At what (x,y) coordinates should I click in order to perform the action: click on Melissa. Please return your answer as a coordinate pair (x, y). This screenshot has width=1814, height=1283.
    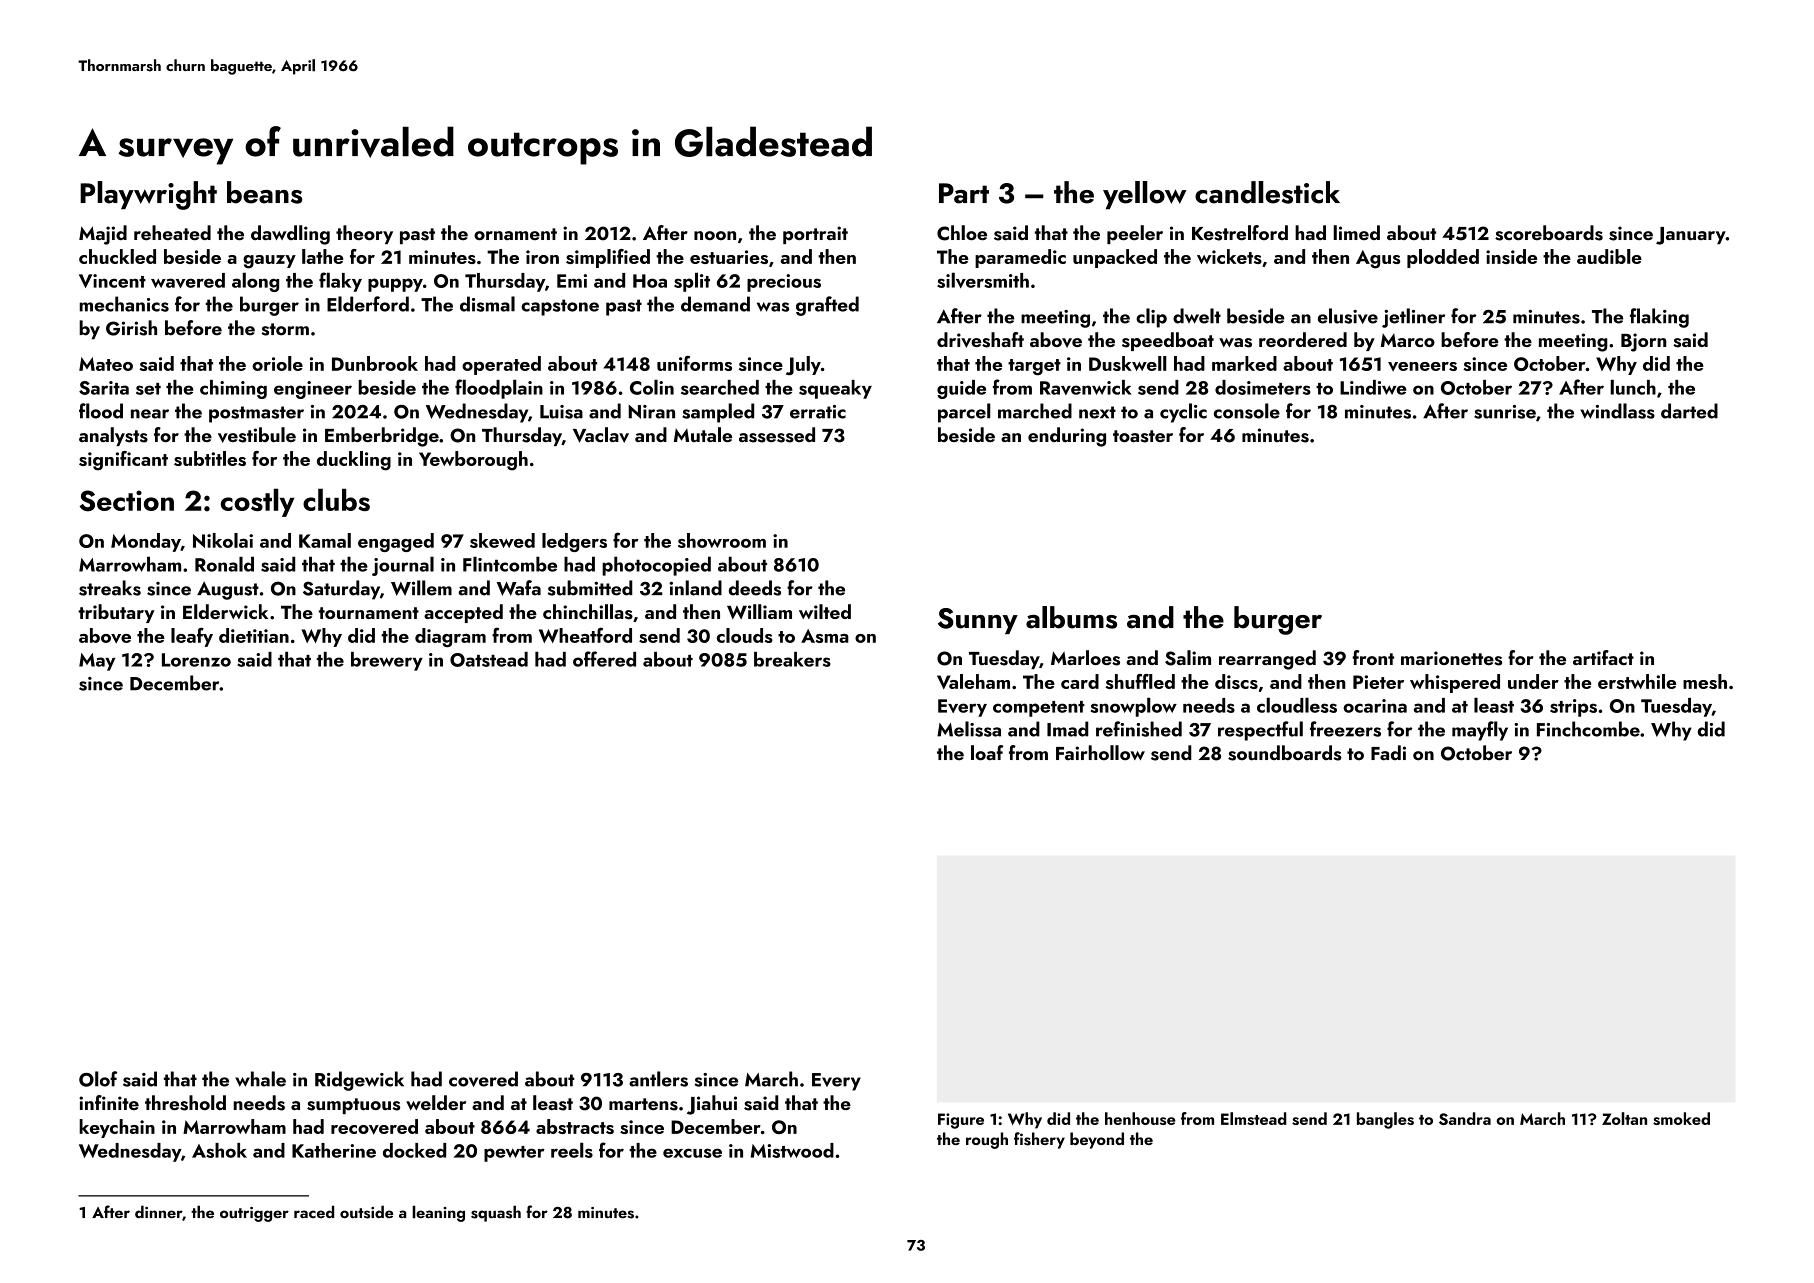
    Looking at the image, I should click on (969, 729).
